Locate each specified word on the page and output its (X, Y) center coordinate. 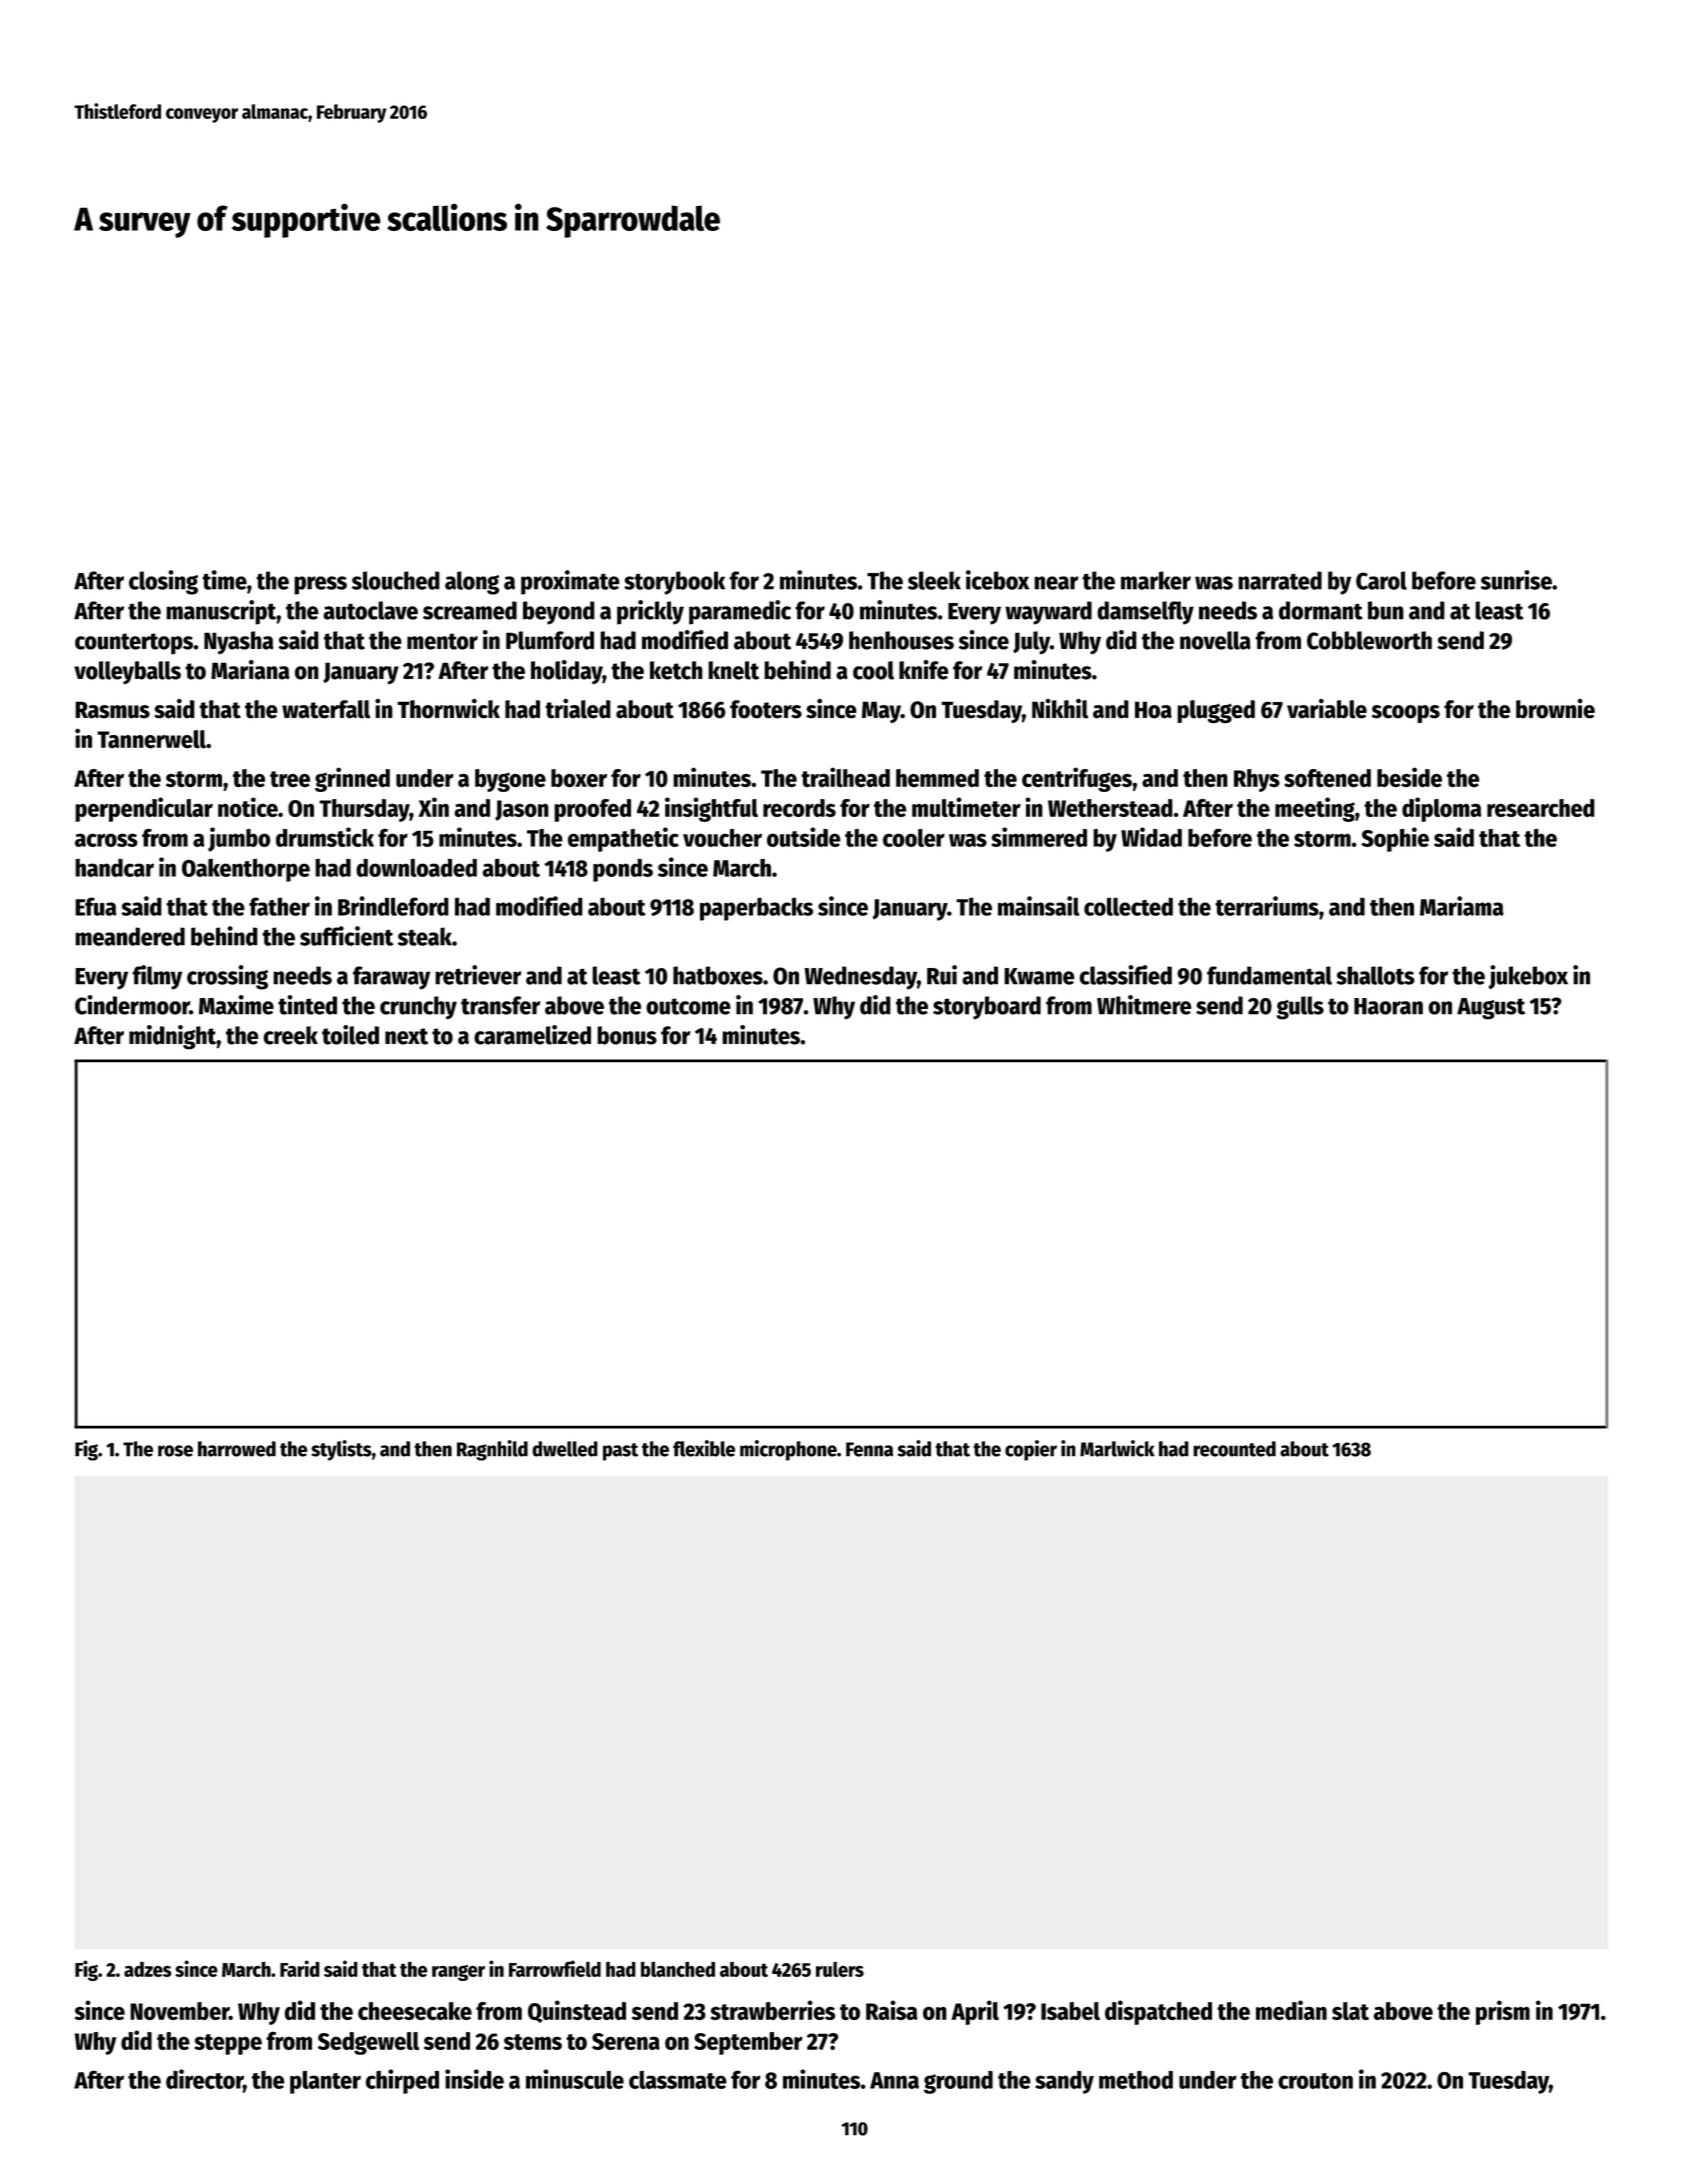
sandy (1064, 2082)
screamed (470, 610)
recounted (1234, 1449)
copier (1031, 1450)
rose (175, 1451)
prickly (650, 612)
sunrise (1516, 580)
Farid (300, 1968)
